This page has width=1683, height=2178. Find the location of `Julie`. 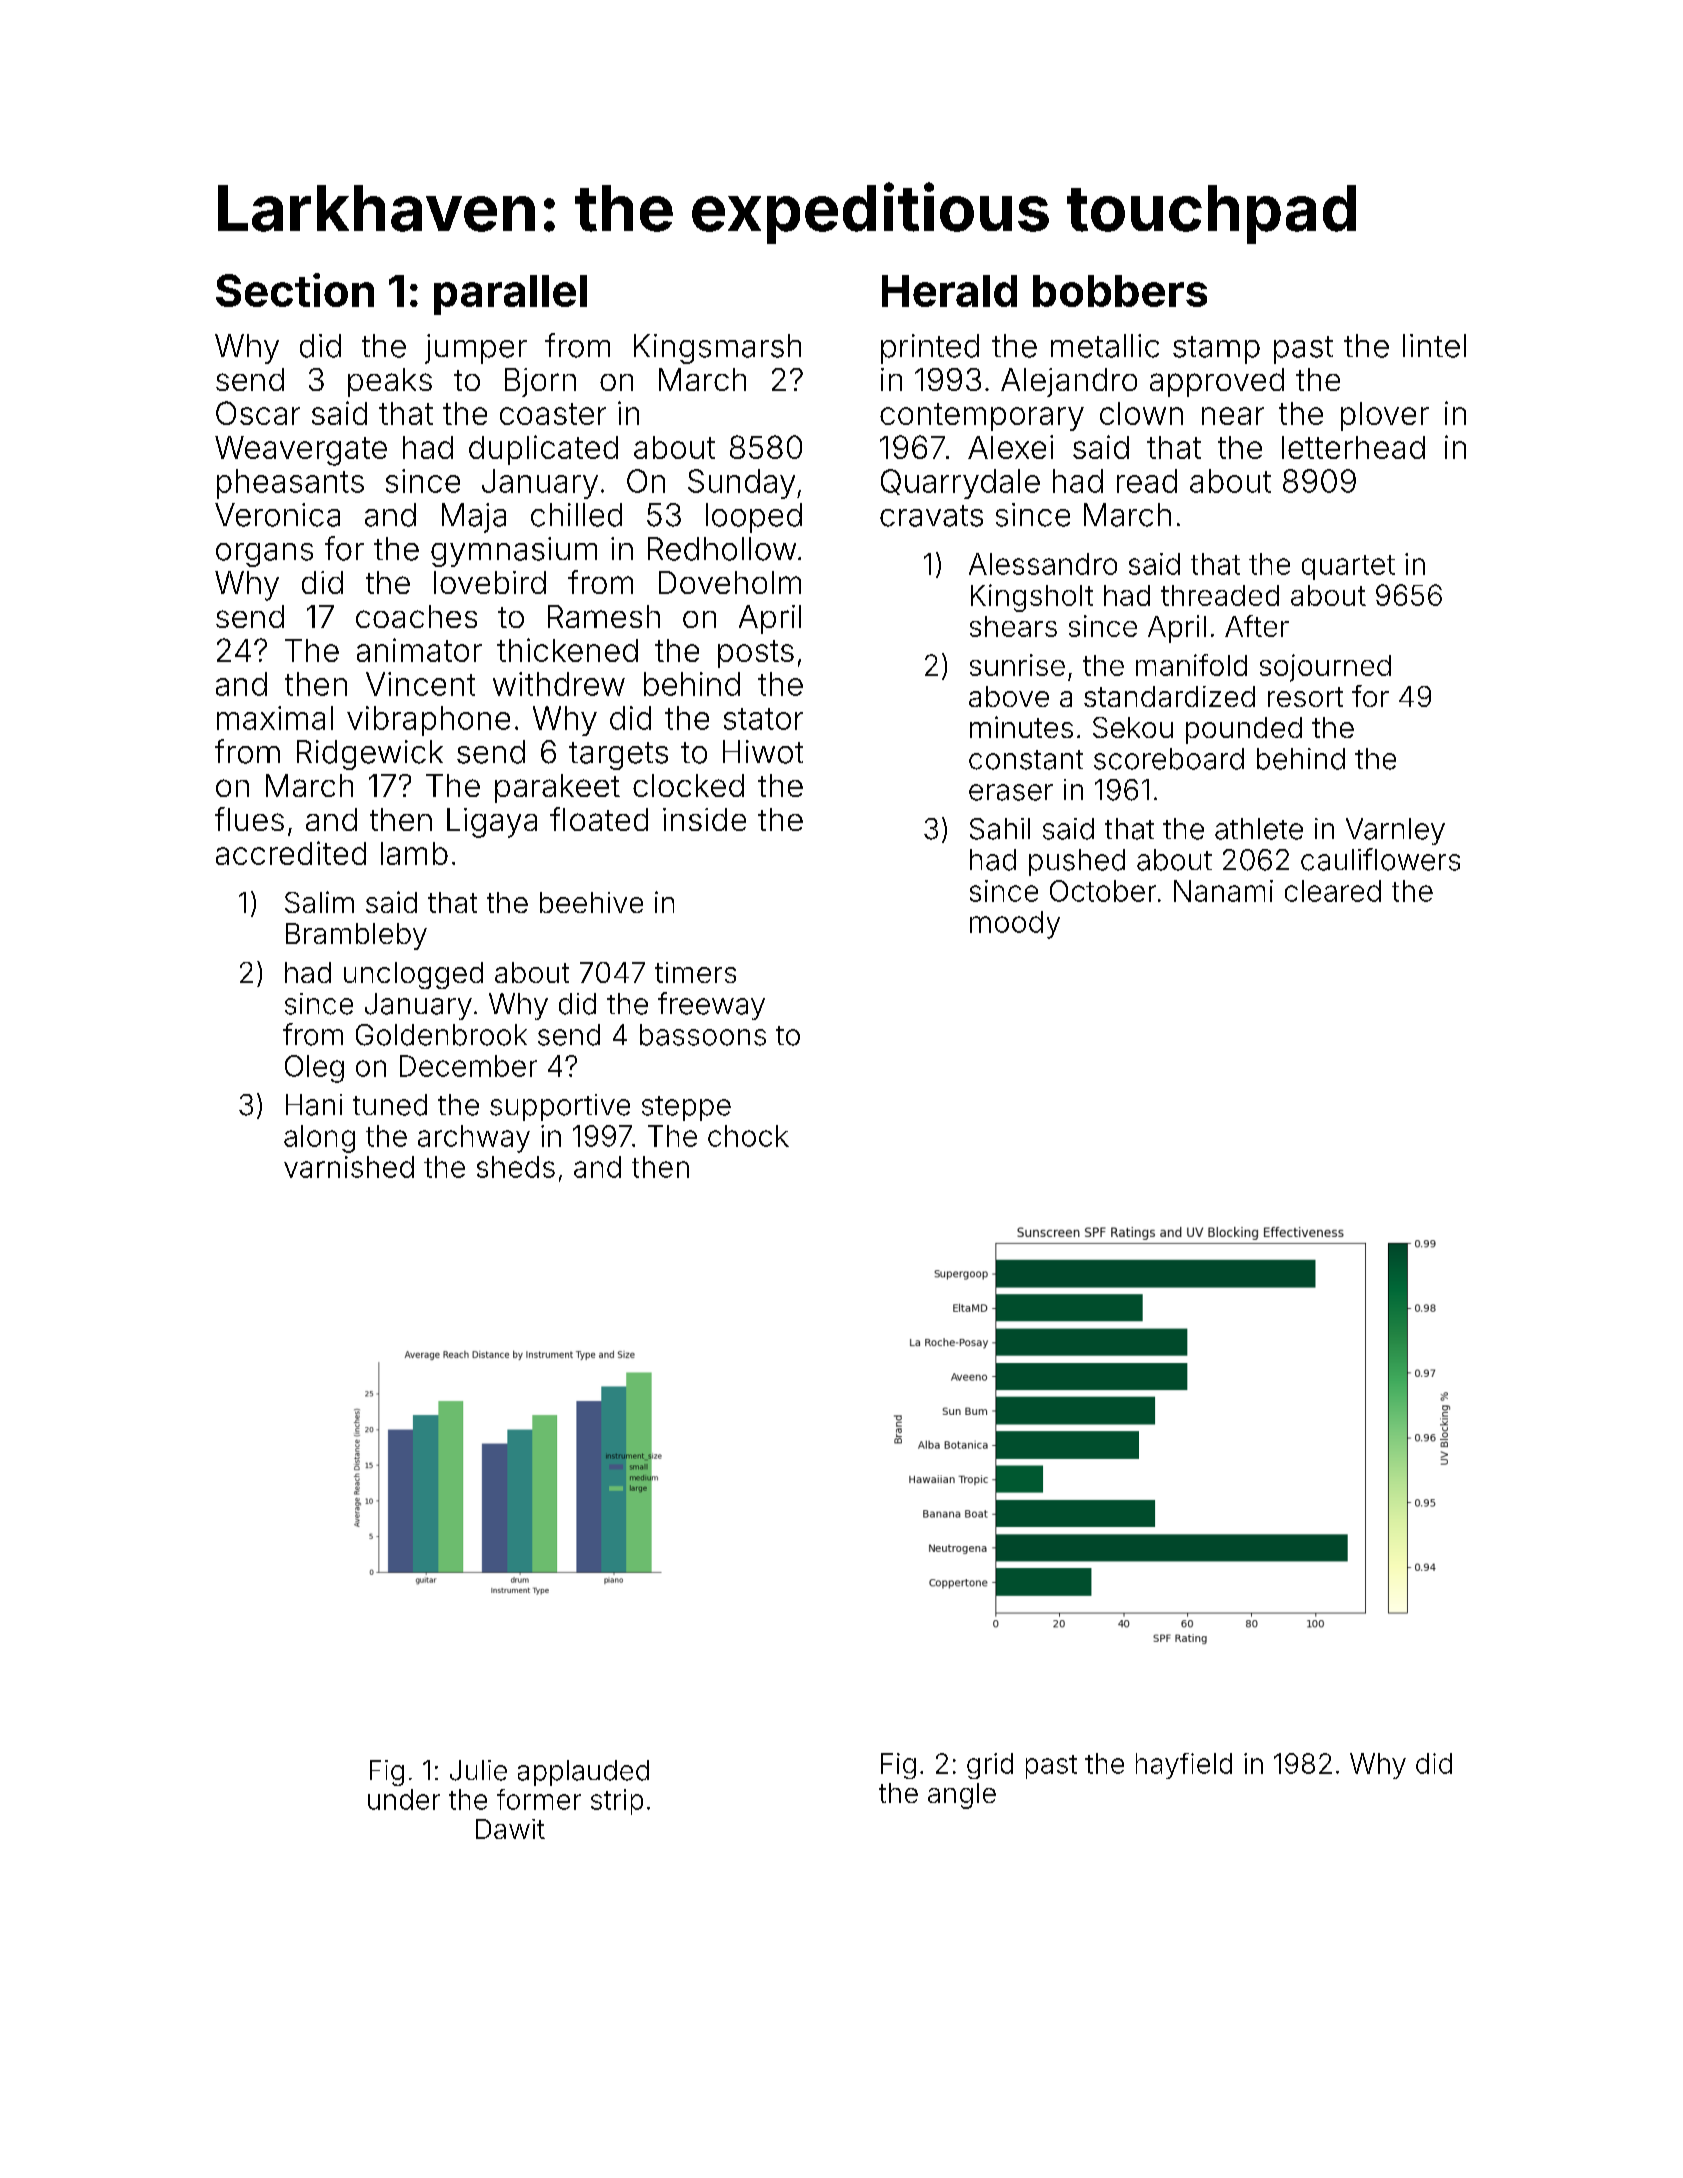

Julie is located at coordinates (478, 1770).
